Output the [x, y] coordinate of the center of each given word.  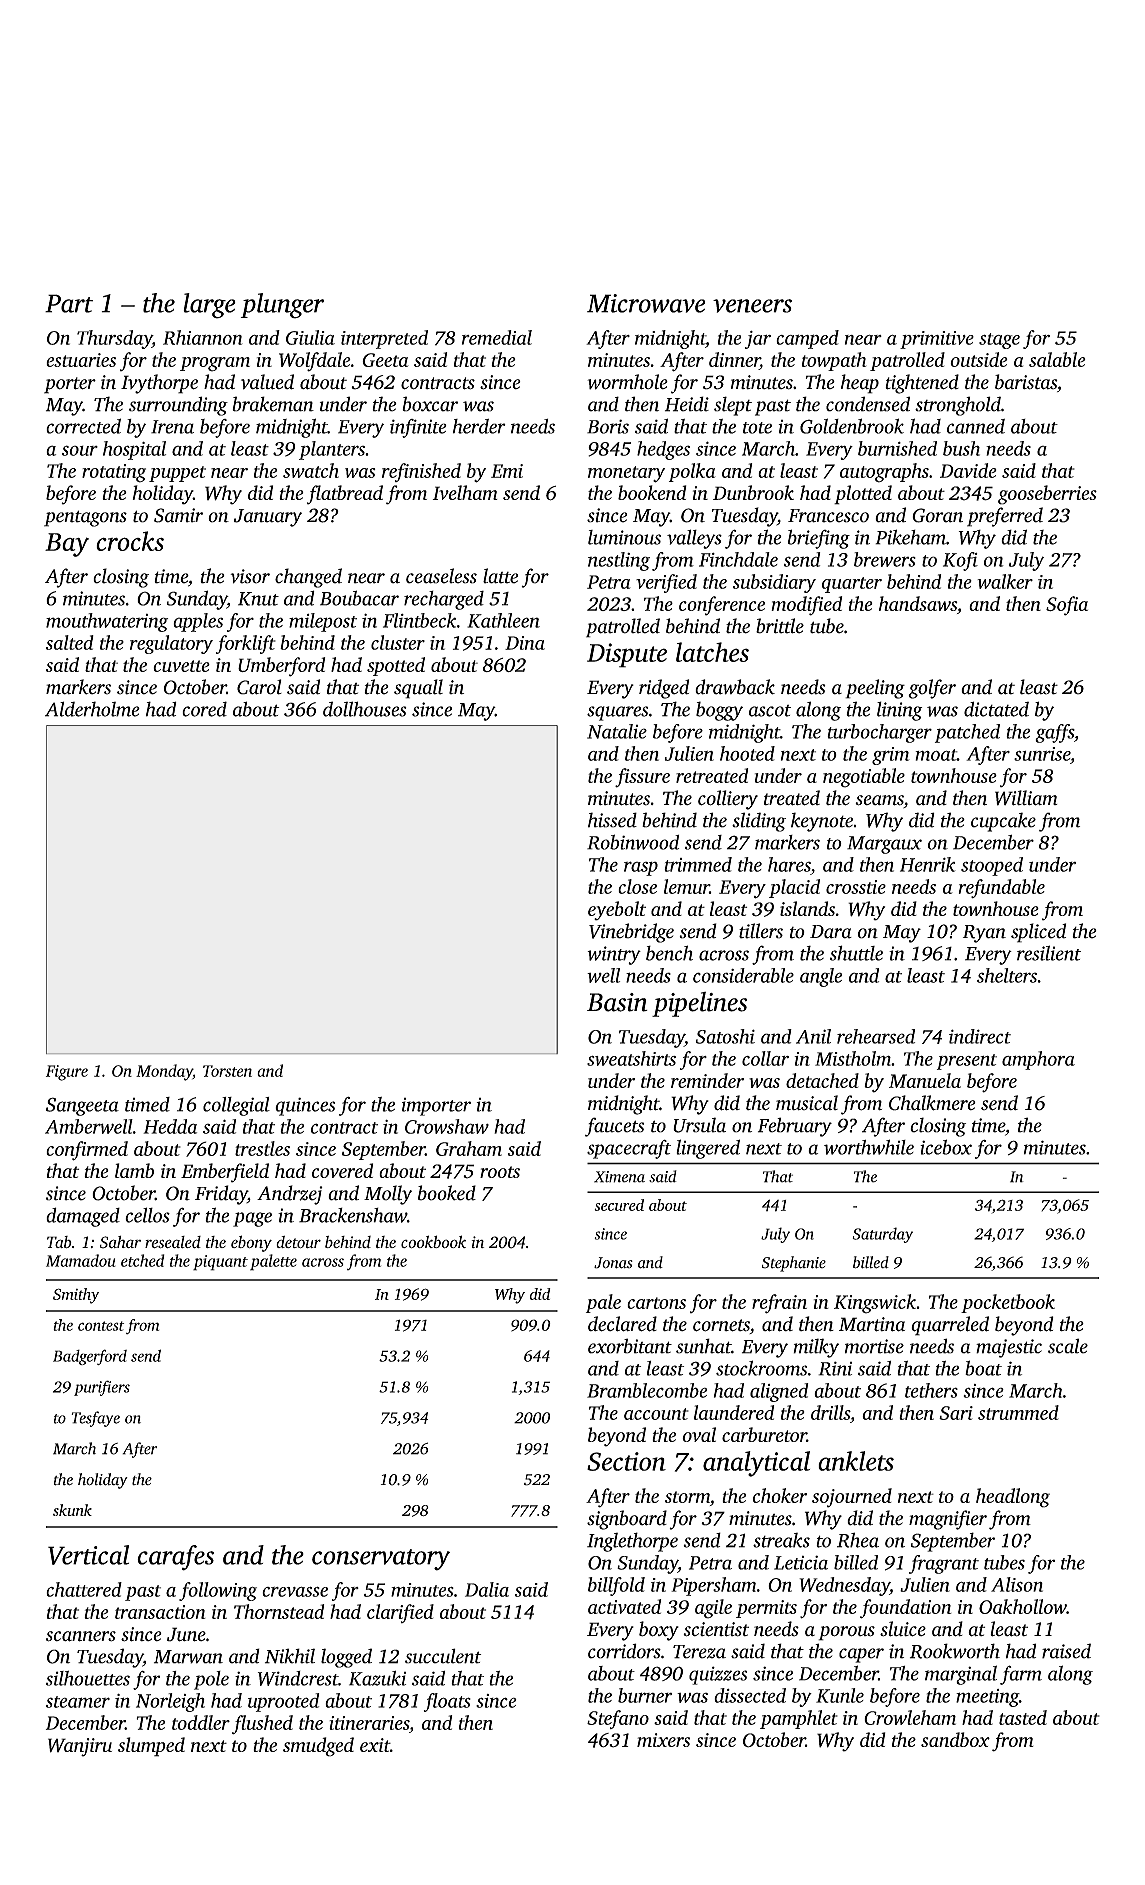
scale [1068, 1346]
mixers [663, 1740]
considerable [743, 975]
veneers [752, 306]
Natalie [617, 731]
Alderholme [92, 709]
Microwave [646, 303]
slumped [151, 1747]
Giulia [310, 337]
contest [101, 1326]
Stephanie [794, 1264]
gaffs [1054, 733]
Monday [164, 1072]
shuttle [856, 953]
